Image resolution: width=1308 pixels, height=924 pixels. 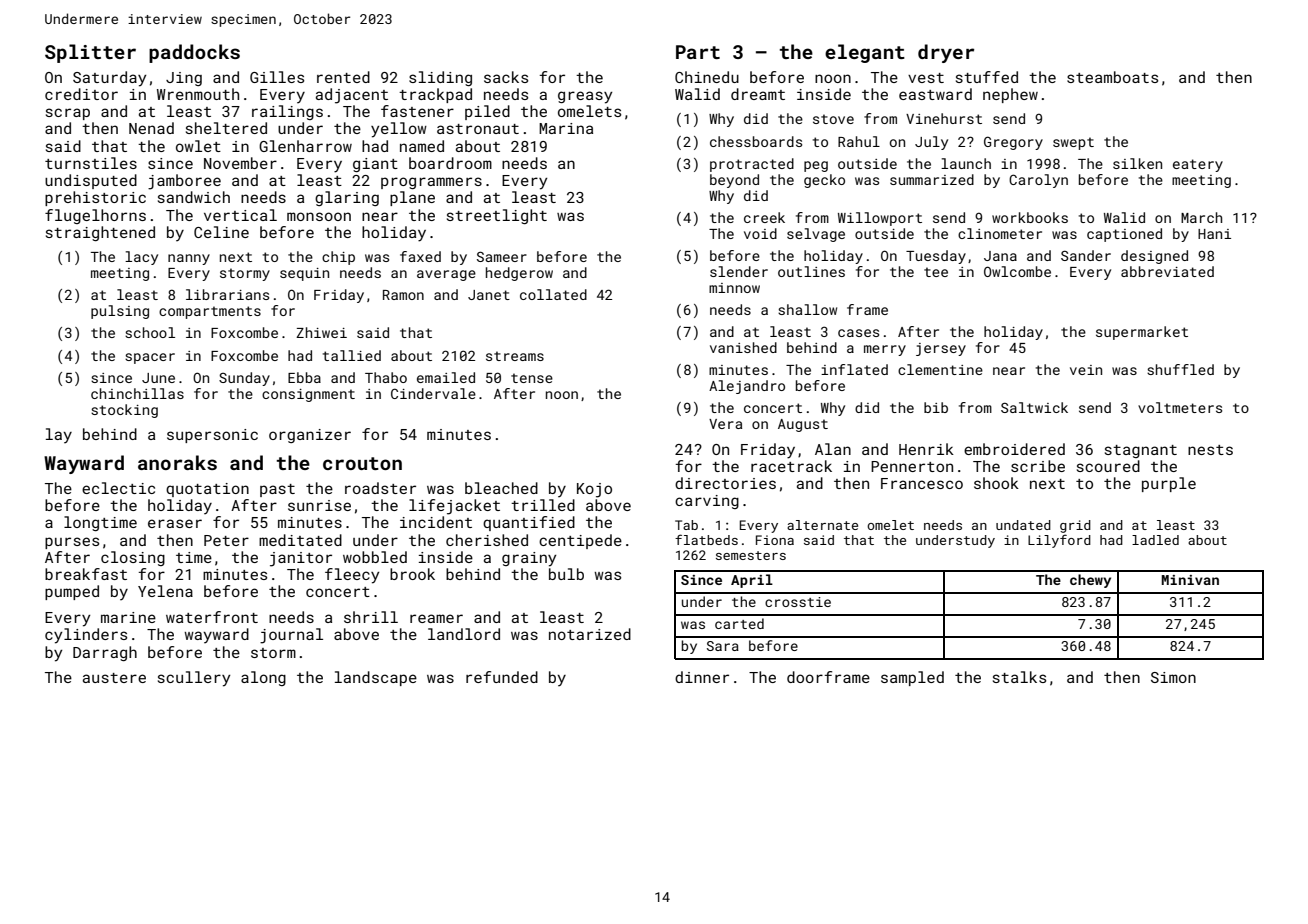 What do you see at coordinates (1201, 217) in the document?
I see `March` at bounding box center [1201, 217].
